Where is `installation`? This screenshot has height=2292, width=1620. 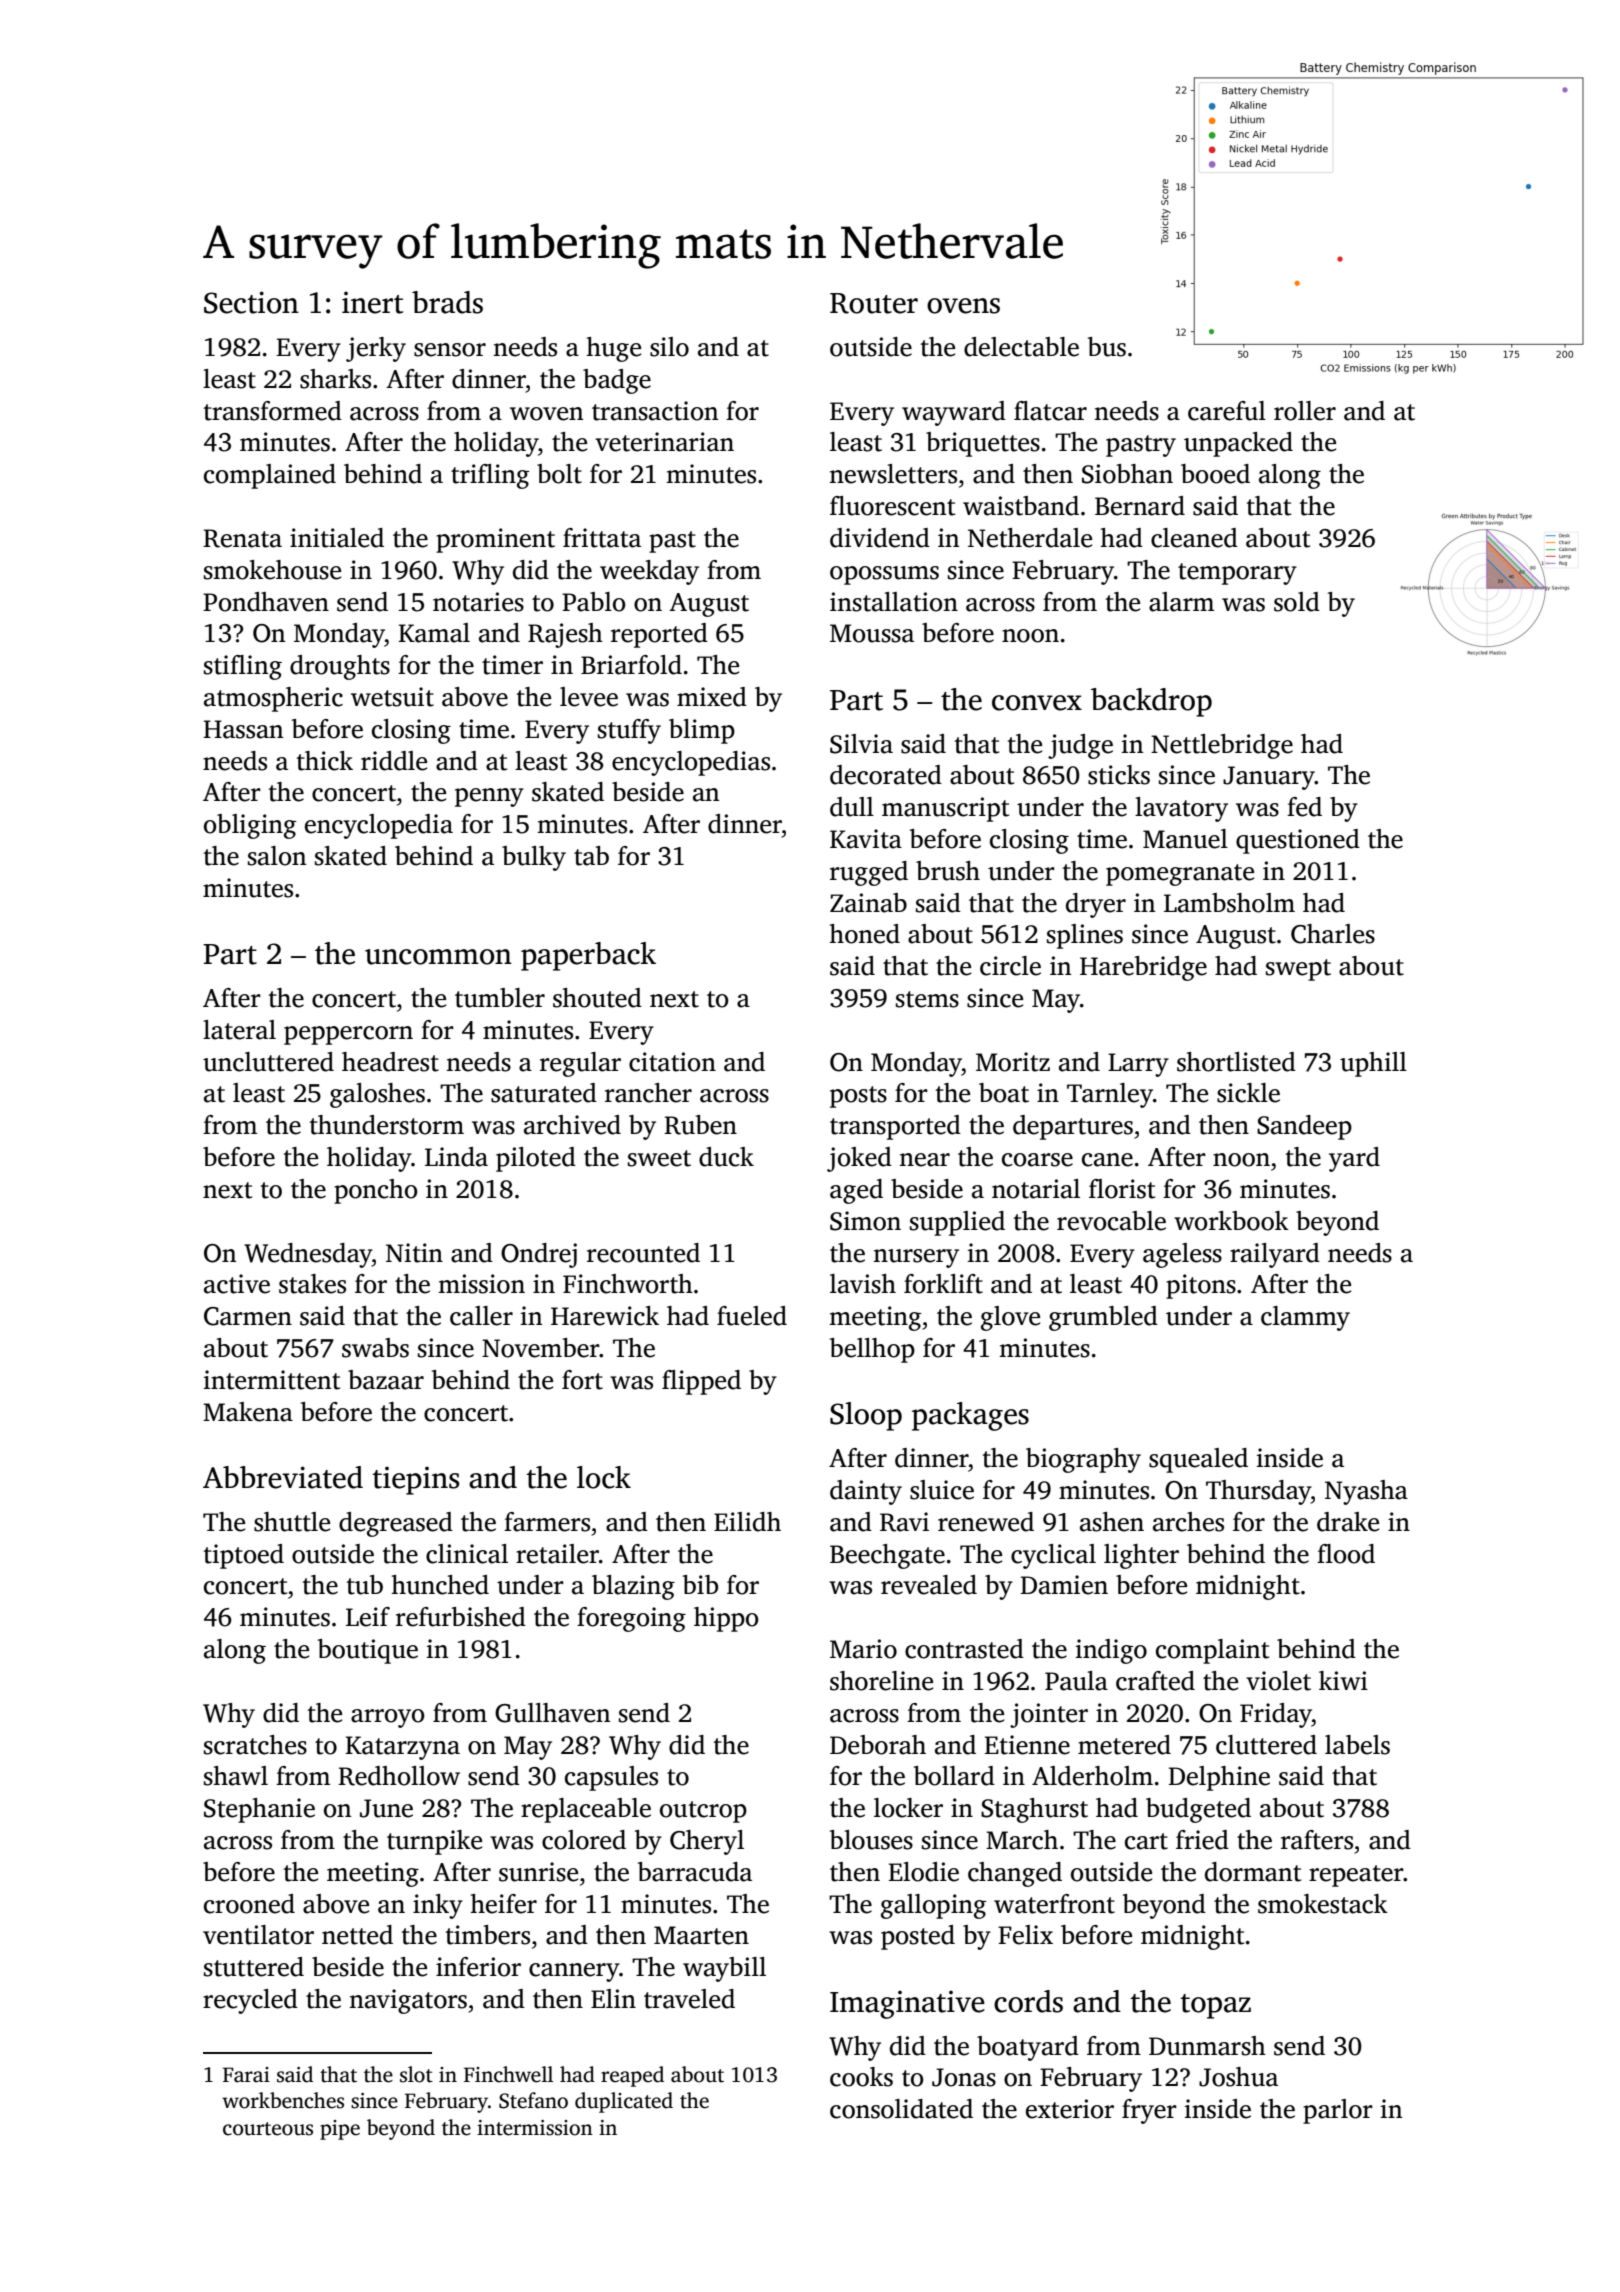
installation is located at coordinates (894, 602).
